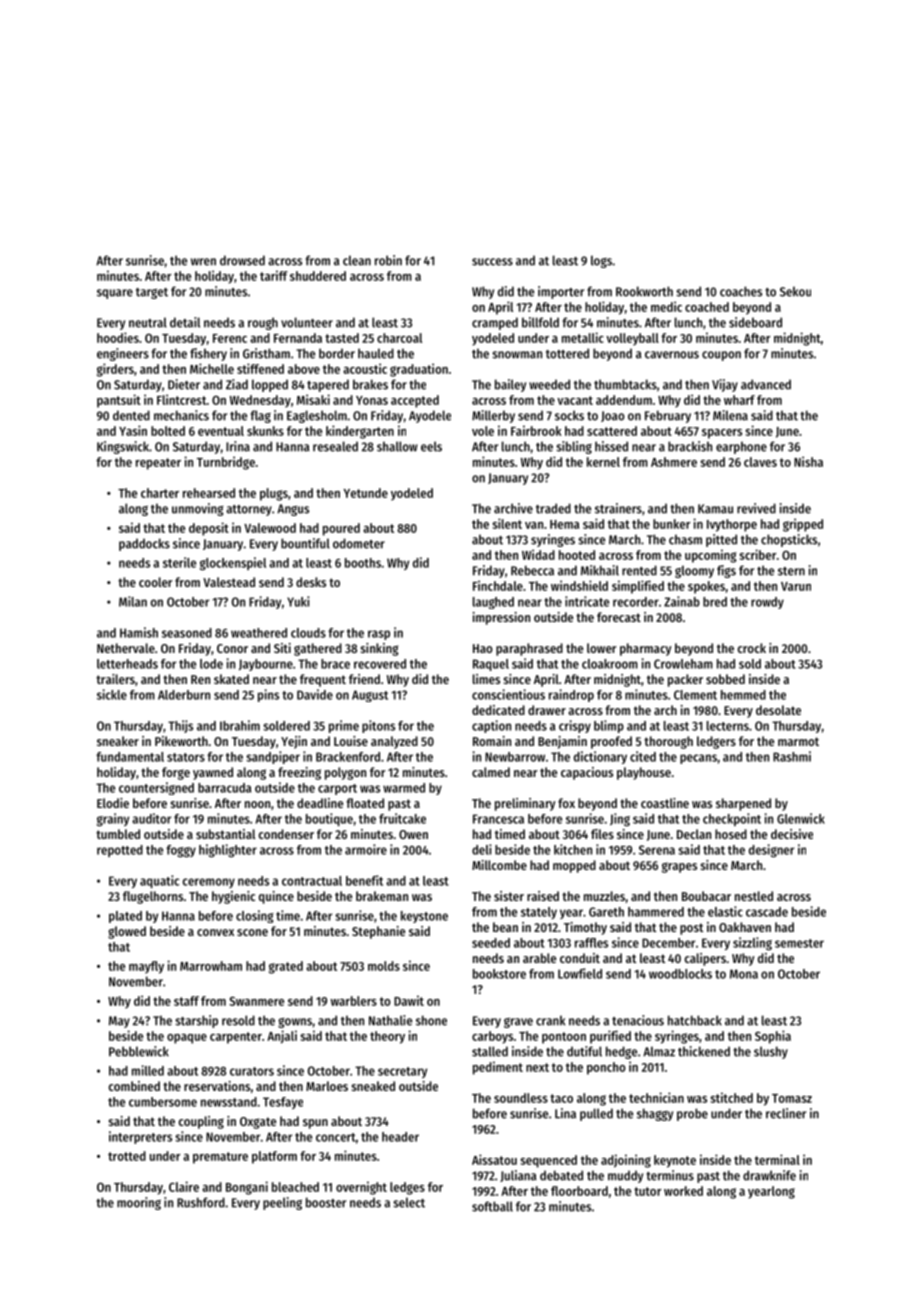  What do you see at coordinates (402, 1072) in the page?
I see `secretary` at bounding box center [402, 1072].
